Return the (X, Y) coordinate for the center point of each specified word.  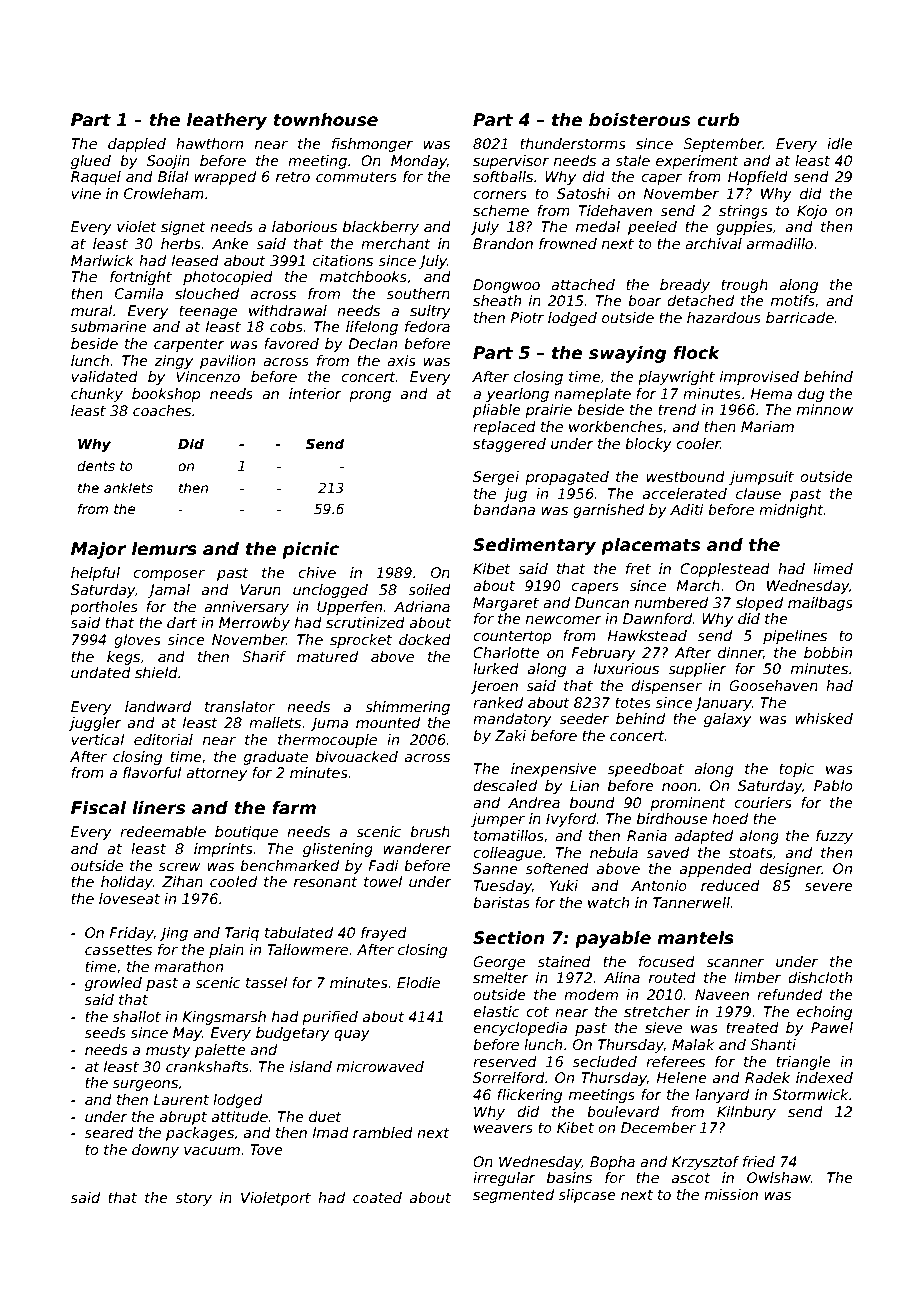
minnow (825, 409)
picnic (310, 550)
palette (220, 1051)
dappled (137, 145)
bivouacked (357, 756)
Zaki (510, 735)
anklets (128, 487)
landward (158, 706)
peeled (652, 228)
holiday (127, 883)
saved (668, 852)
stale (633, 160)
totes (633, 703)
